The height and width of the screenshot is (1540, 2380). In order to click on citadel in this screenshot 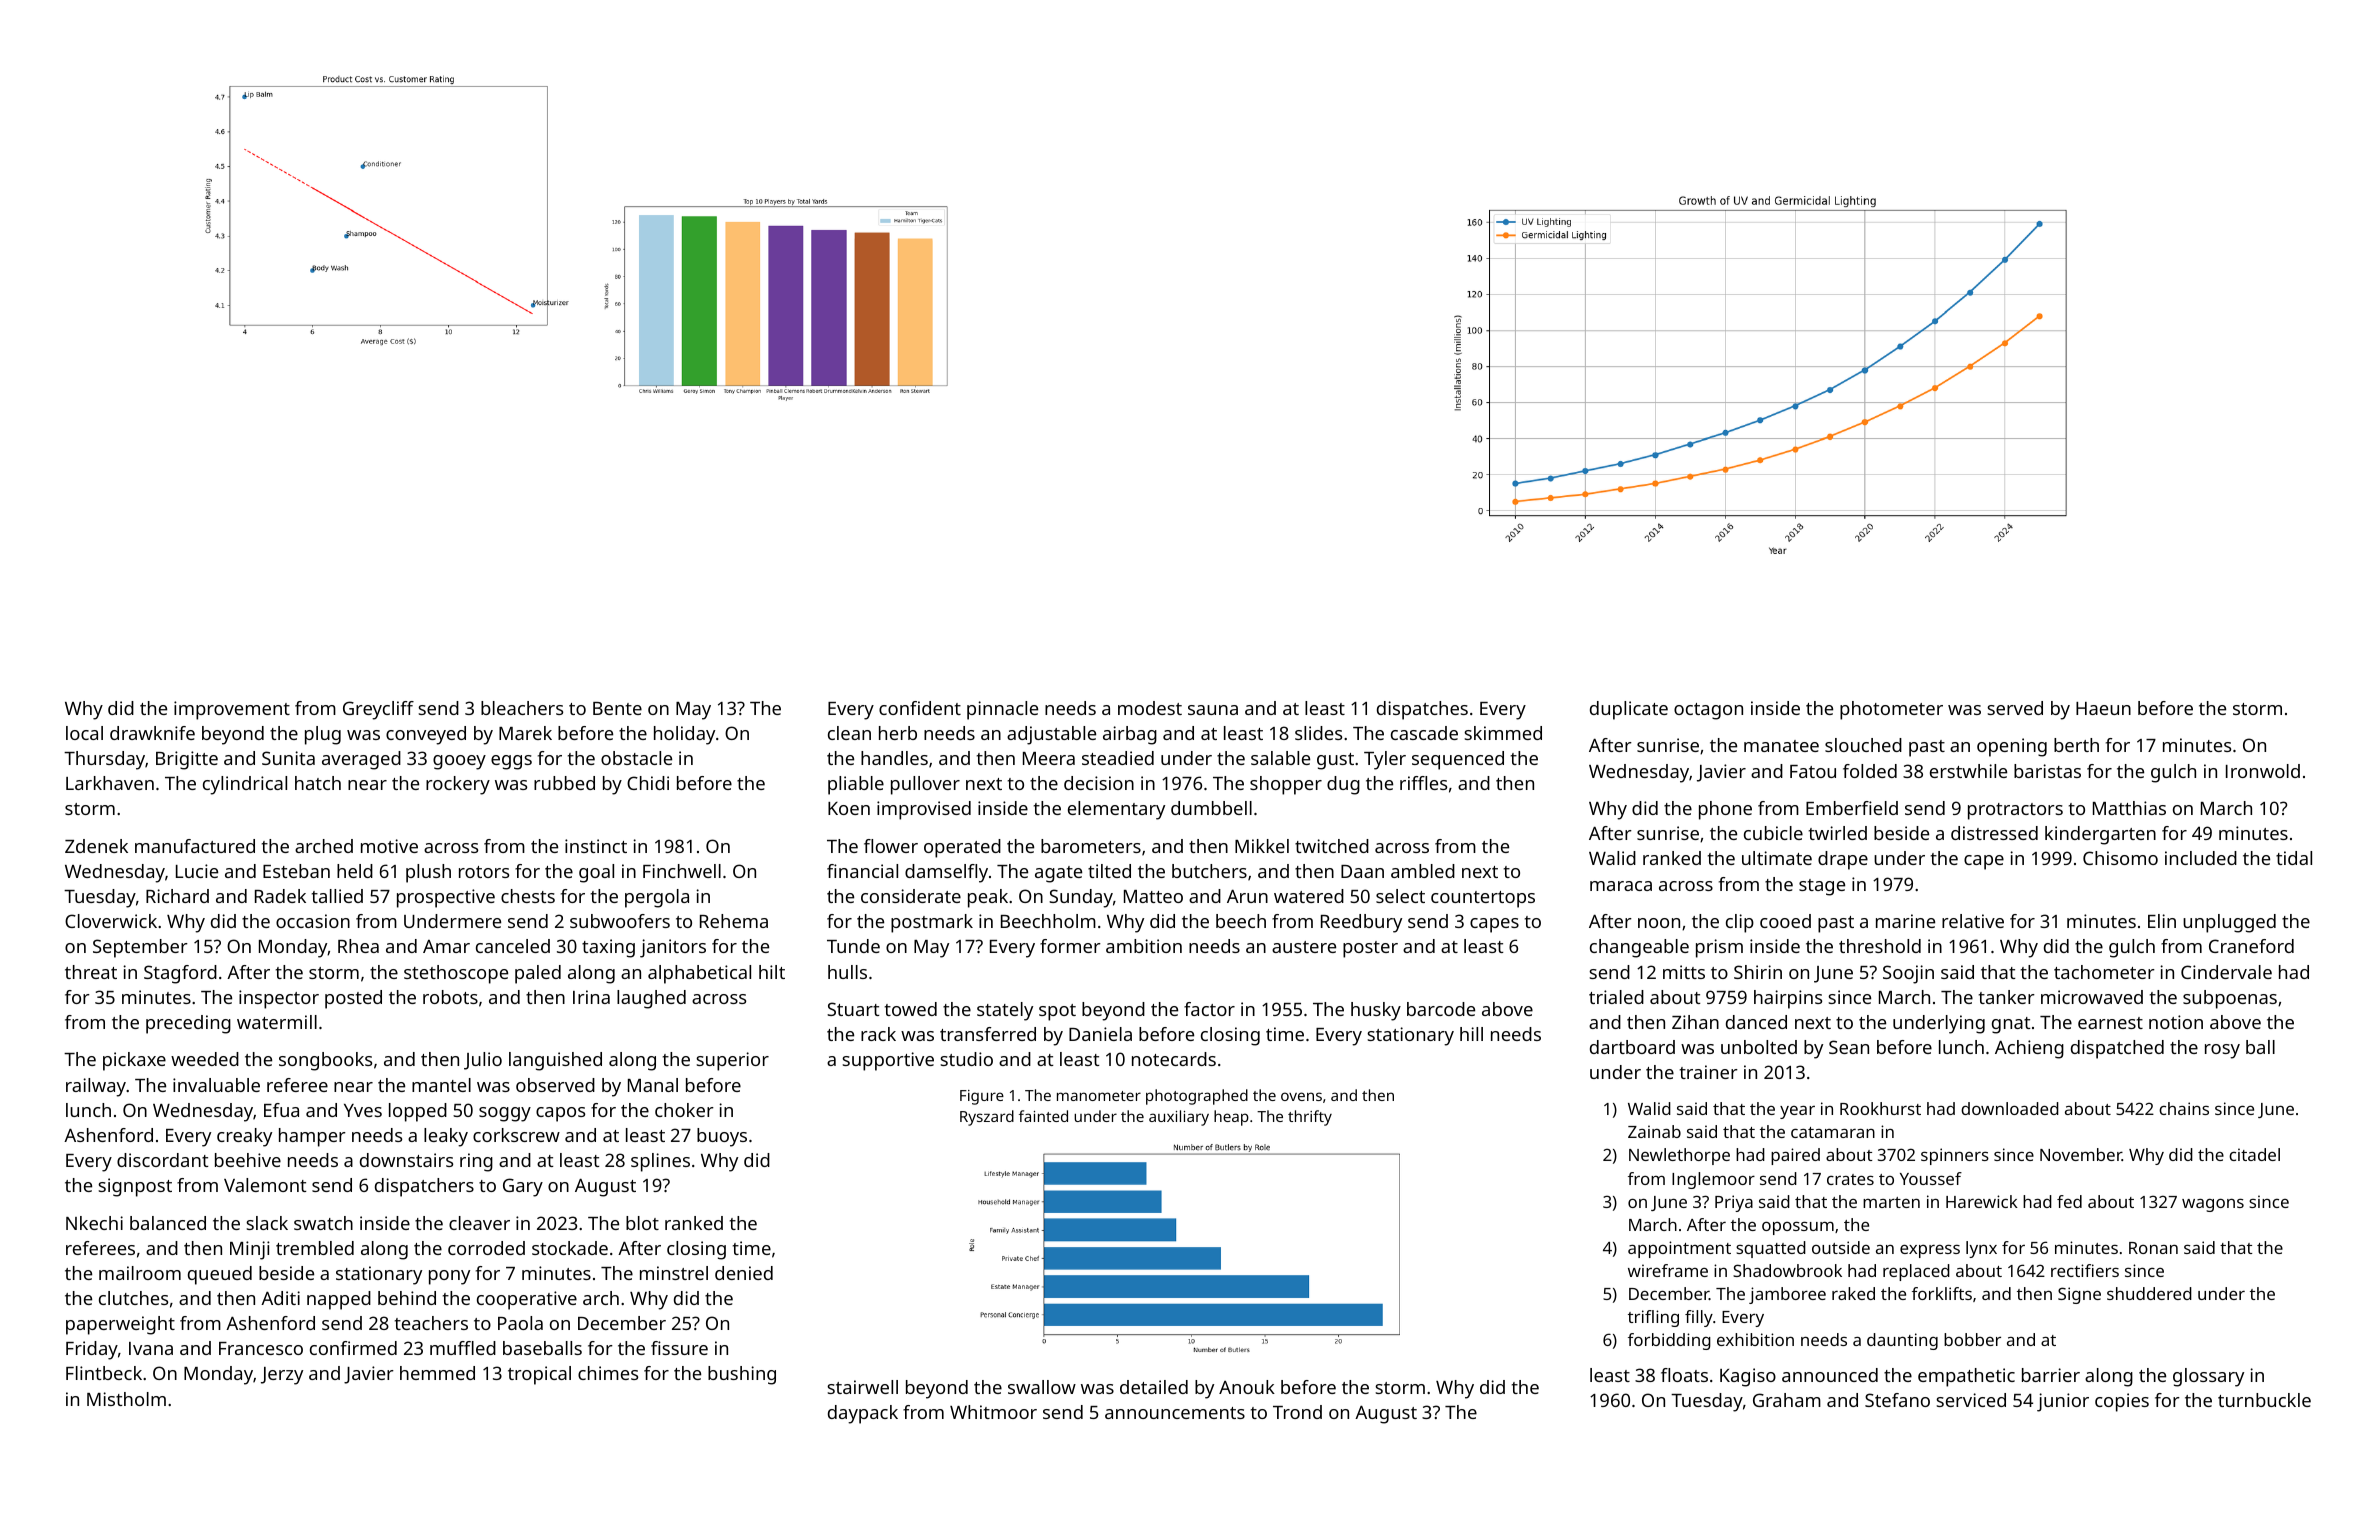, I will do `click(2254, 1154)`.
